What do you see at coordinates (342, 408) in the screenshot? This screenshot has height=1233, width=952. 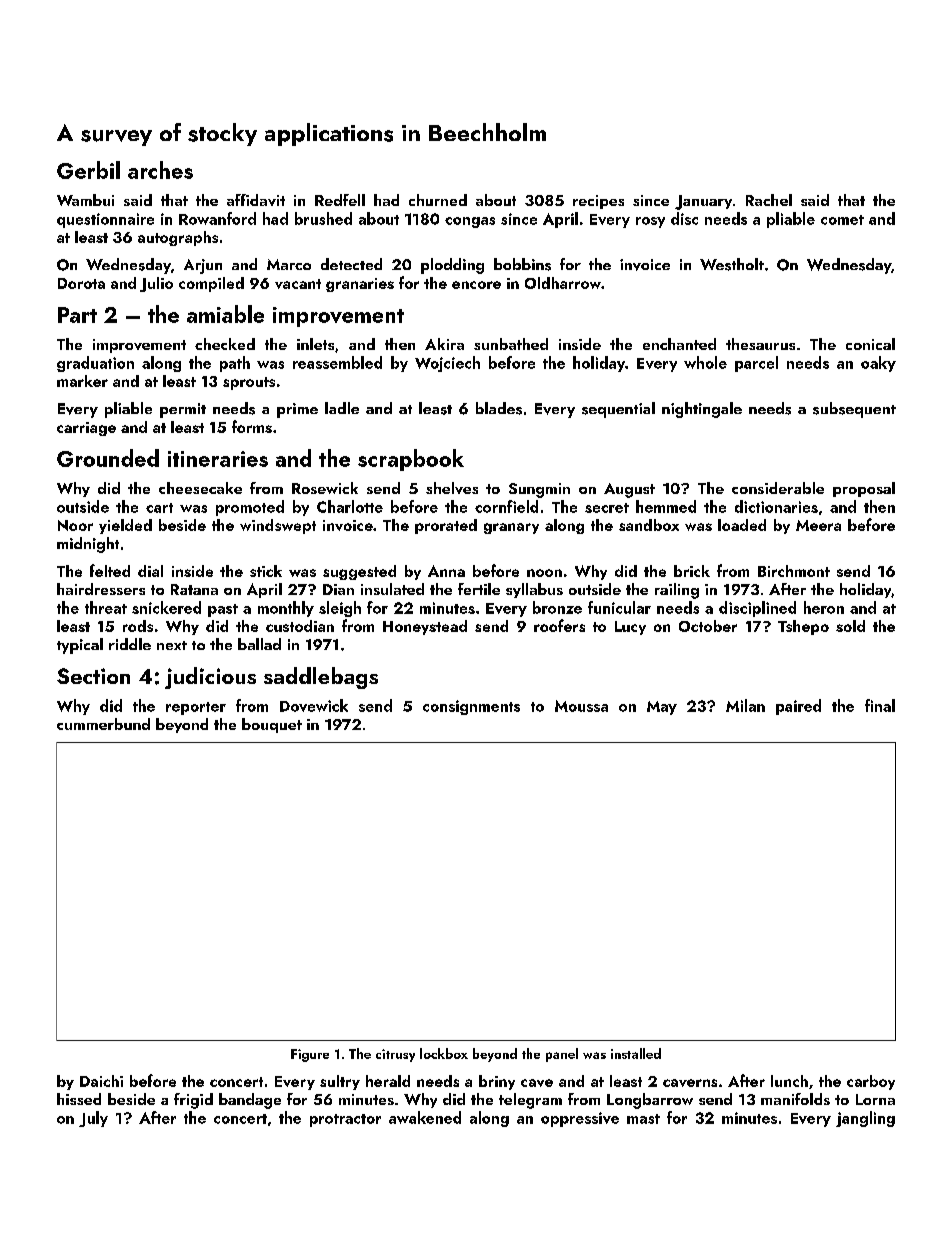 I see `ladle` at bounding box center [342, 408].
